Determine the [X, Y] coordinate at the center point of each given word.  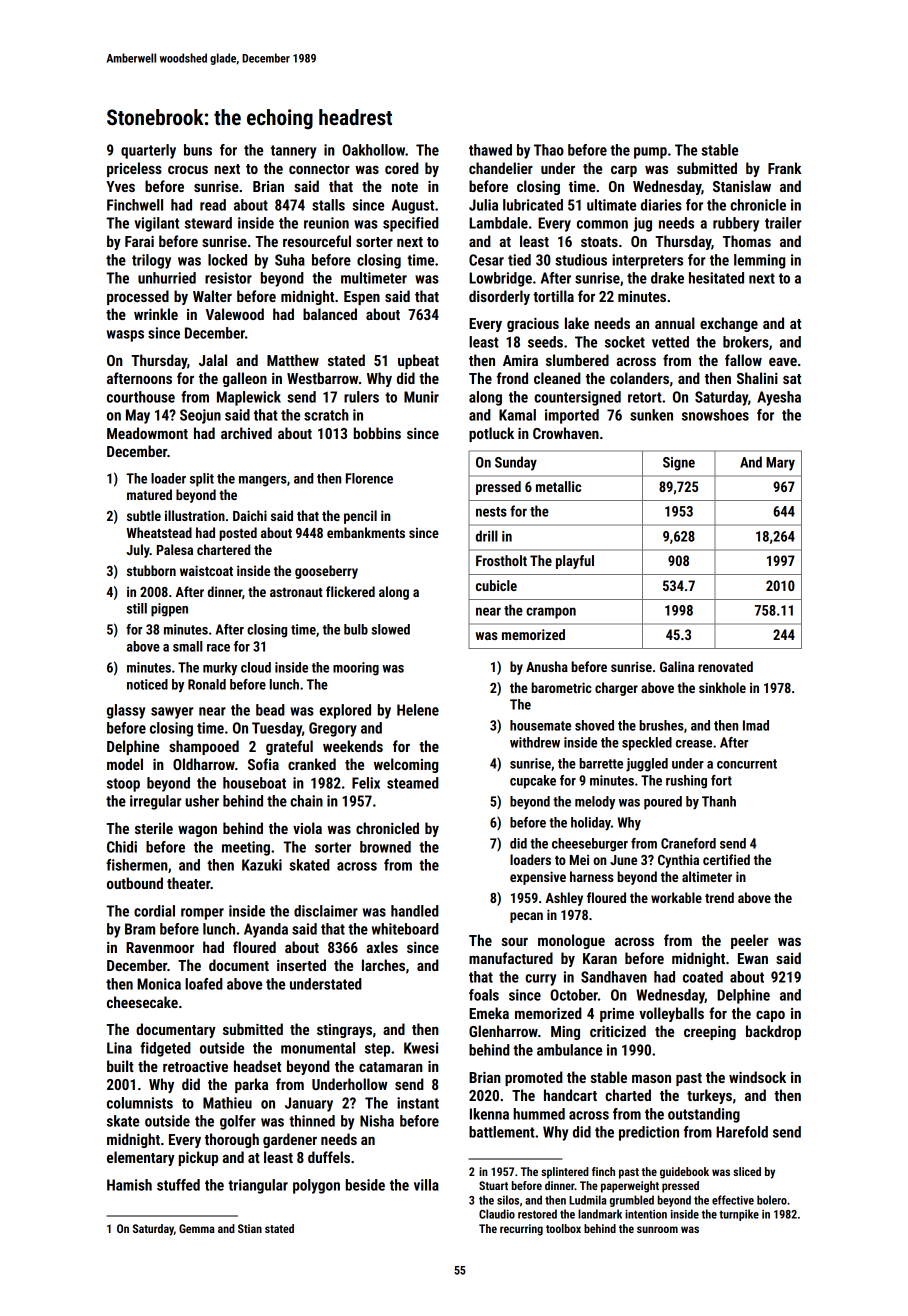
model [125, 764]
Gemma [197, 1228]
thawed [490, 150]
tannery [293, 152]
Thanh [719, 801]
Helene [418, 710]
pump [650, 153]
